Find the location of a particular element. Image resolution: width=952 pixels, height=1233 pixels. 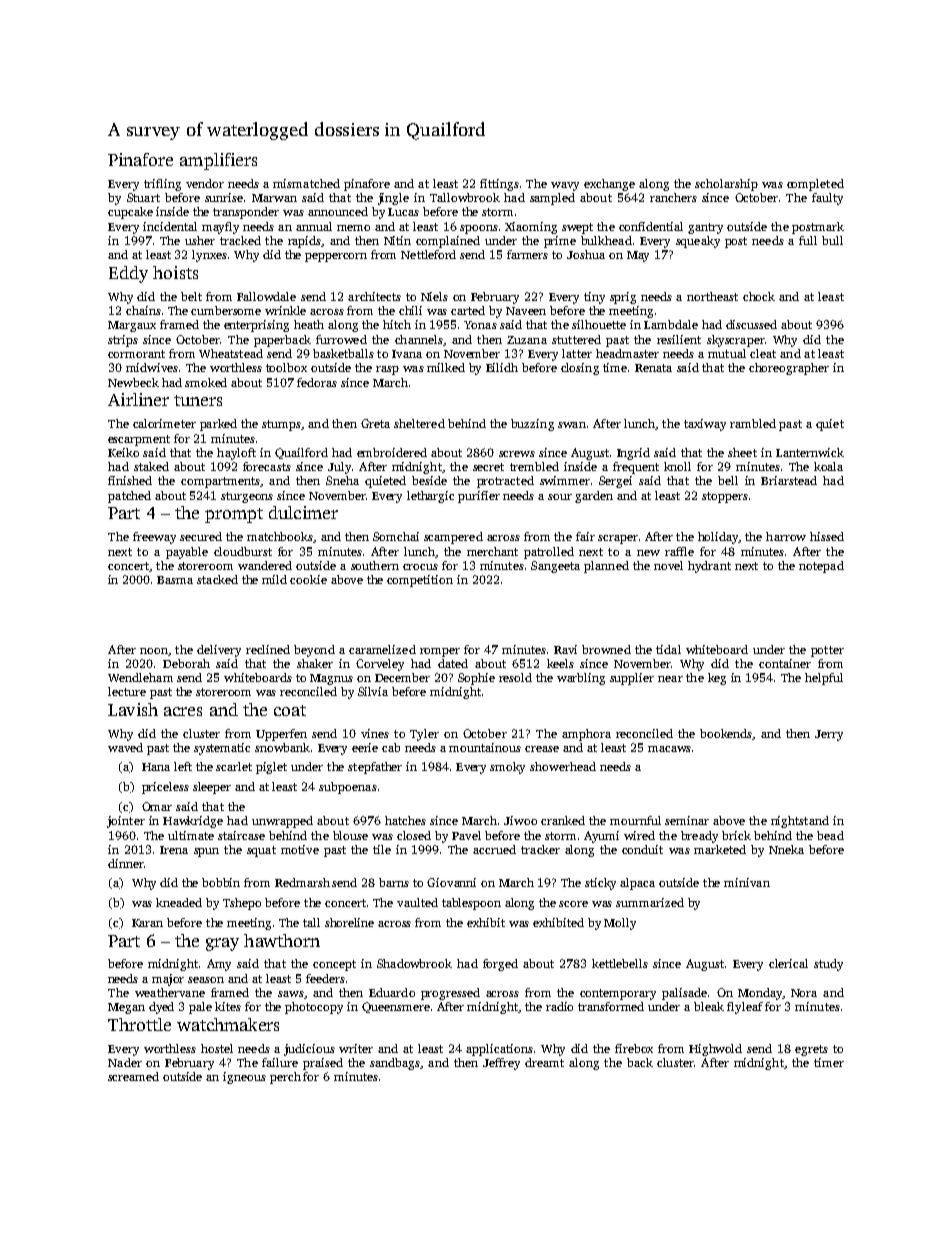

Nader is located at coordinates (125, 1062).
